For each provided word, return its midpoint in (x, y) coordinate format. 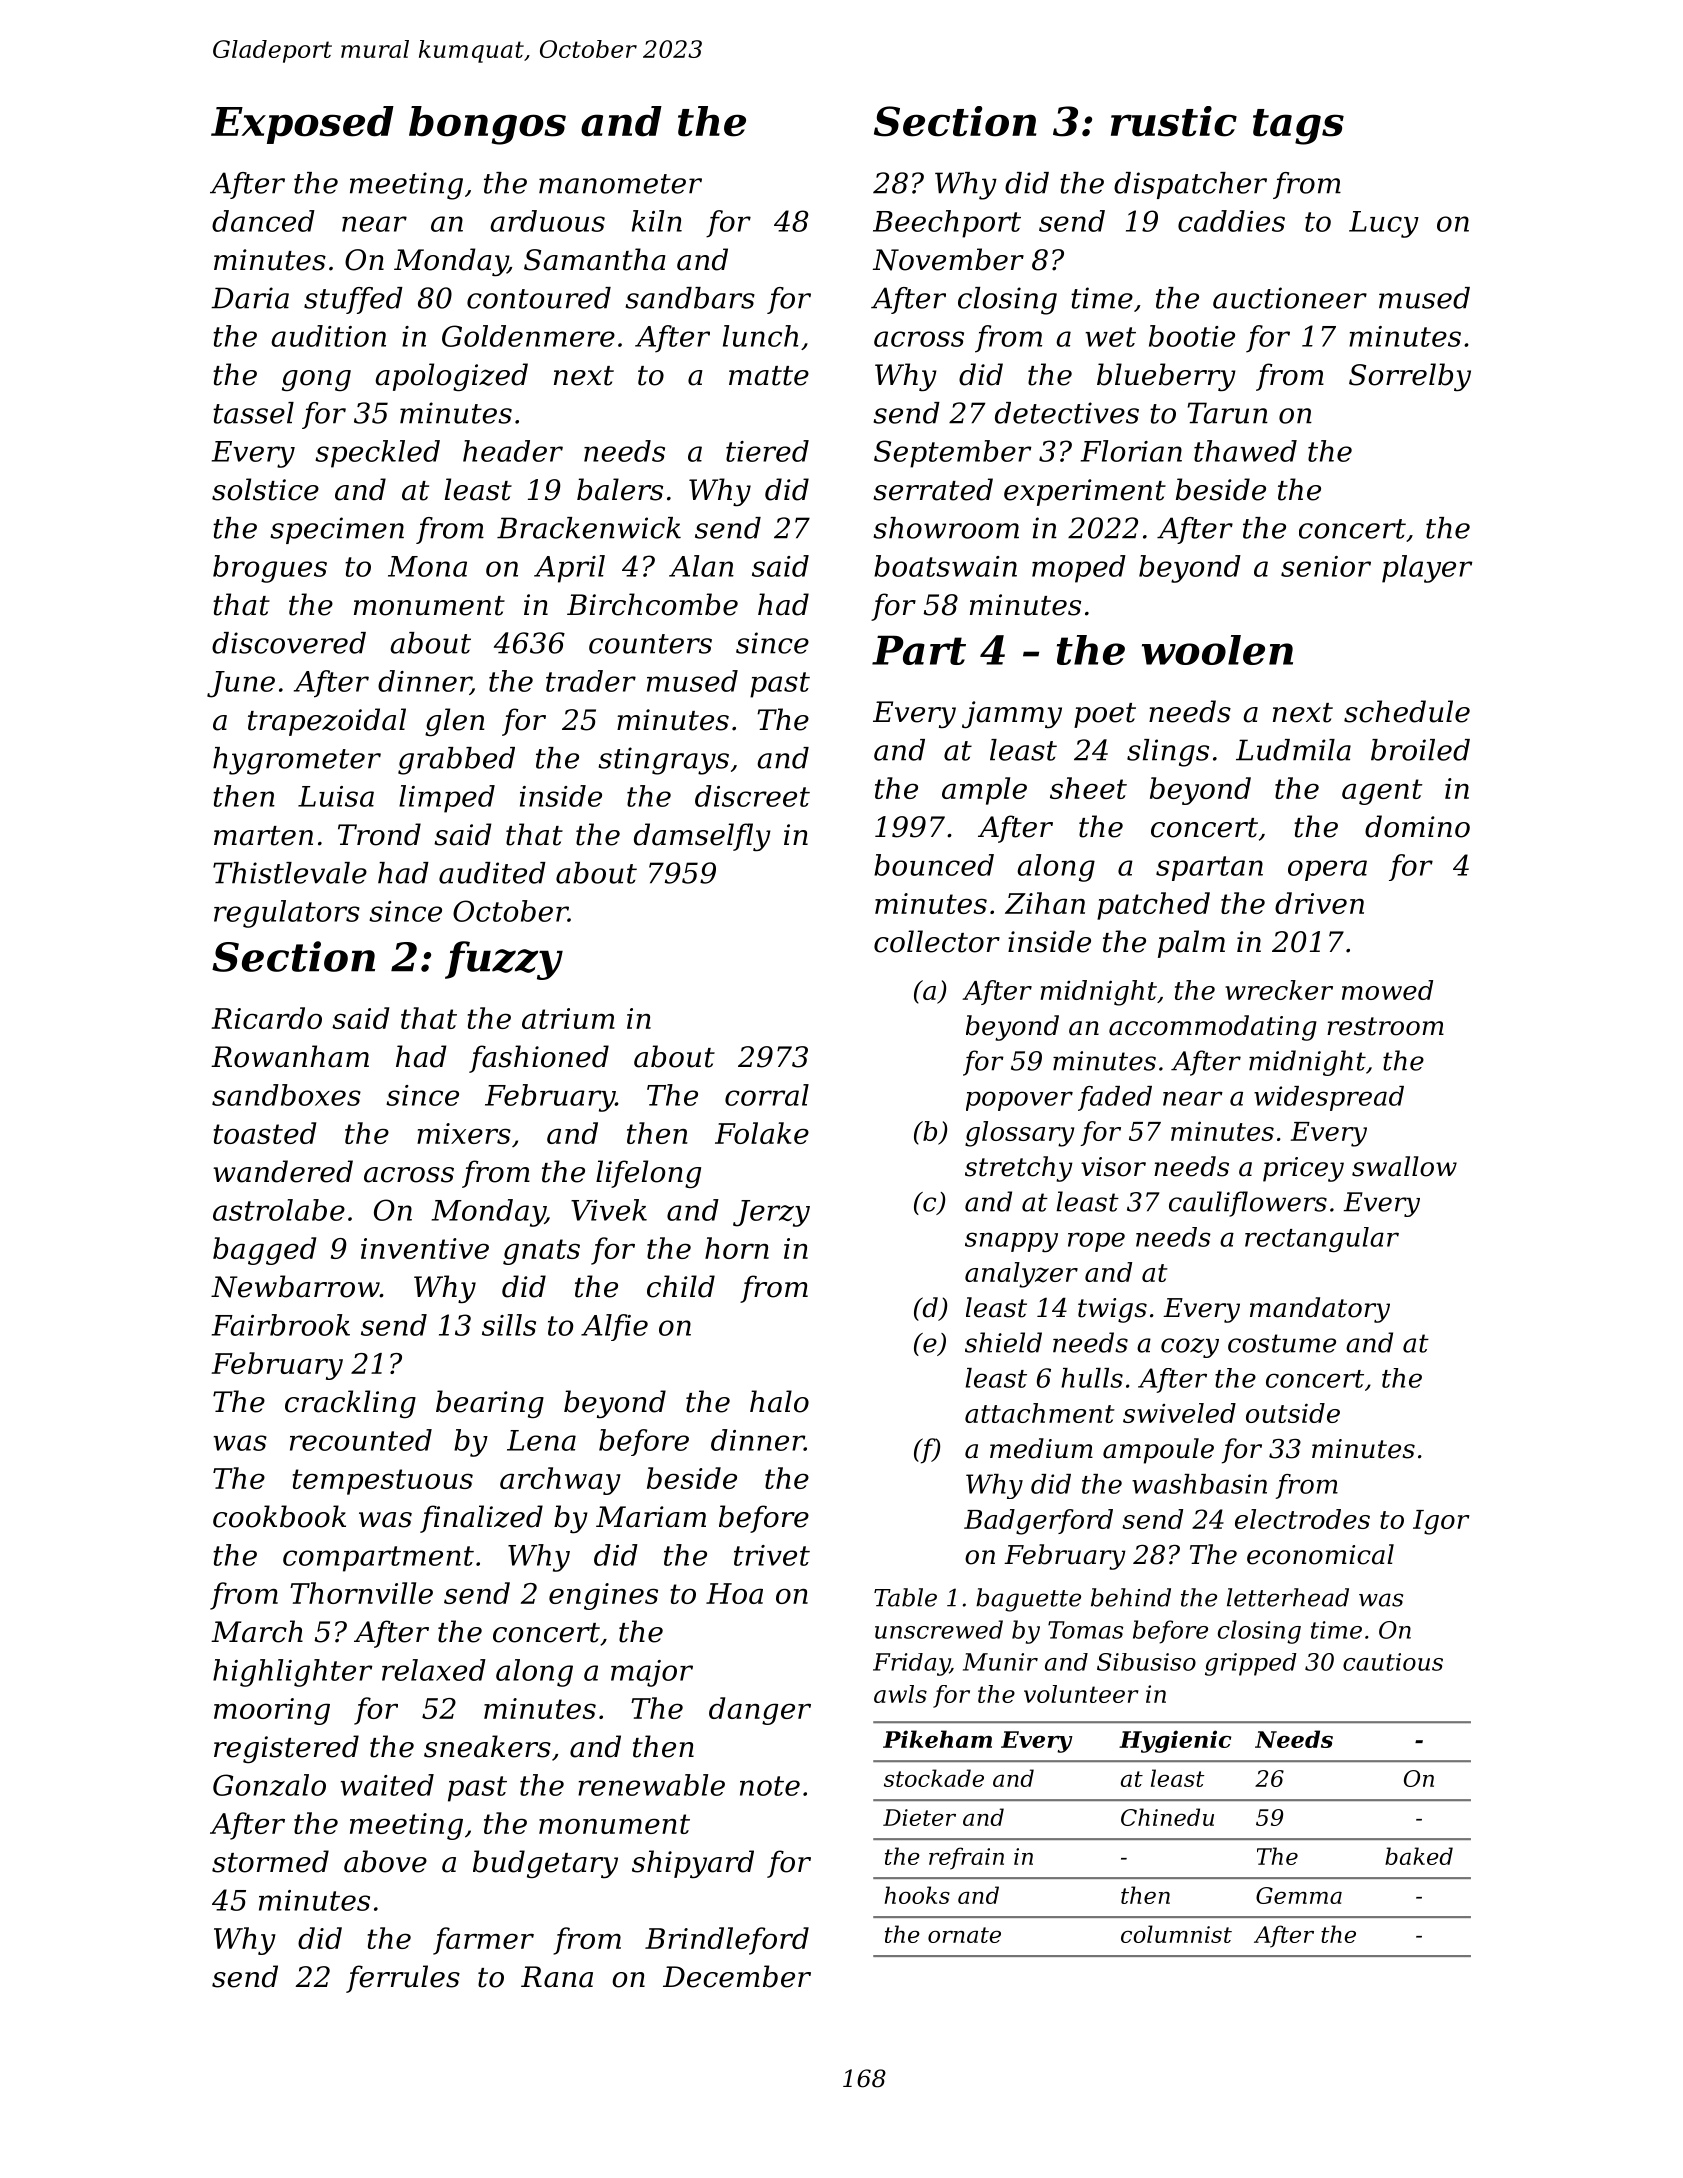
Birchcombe (652, 604)
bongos (487, 125)
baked (1419, 1856)
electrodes (1302, 1519)
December (737, 1976)
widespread (1329, 1098)
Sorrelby (1410, 377)
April (569, 569)
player (1427, 569)
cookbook (279, 1516)
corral (767, 1095)
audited (492, 873)
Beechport (947, 224)
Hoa (734, 1593)
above (385, 1861)
